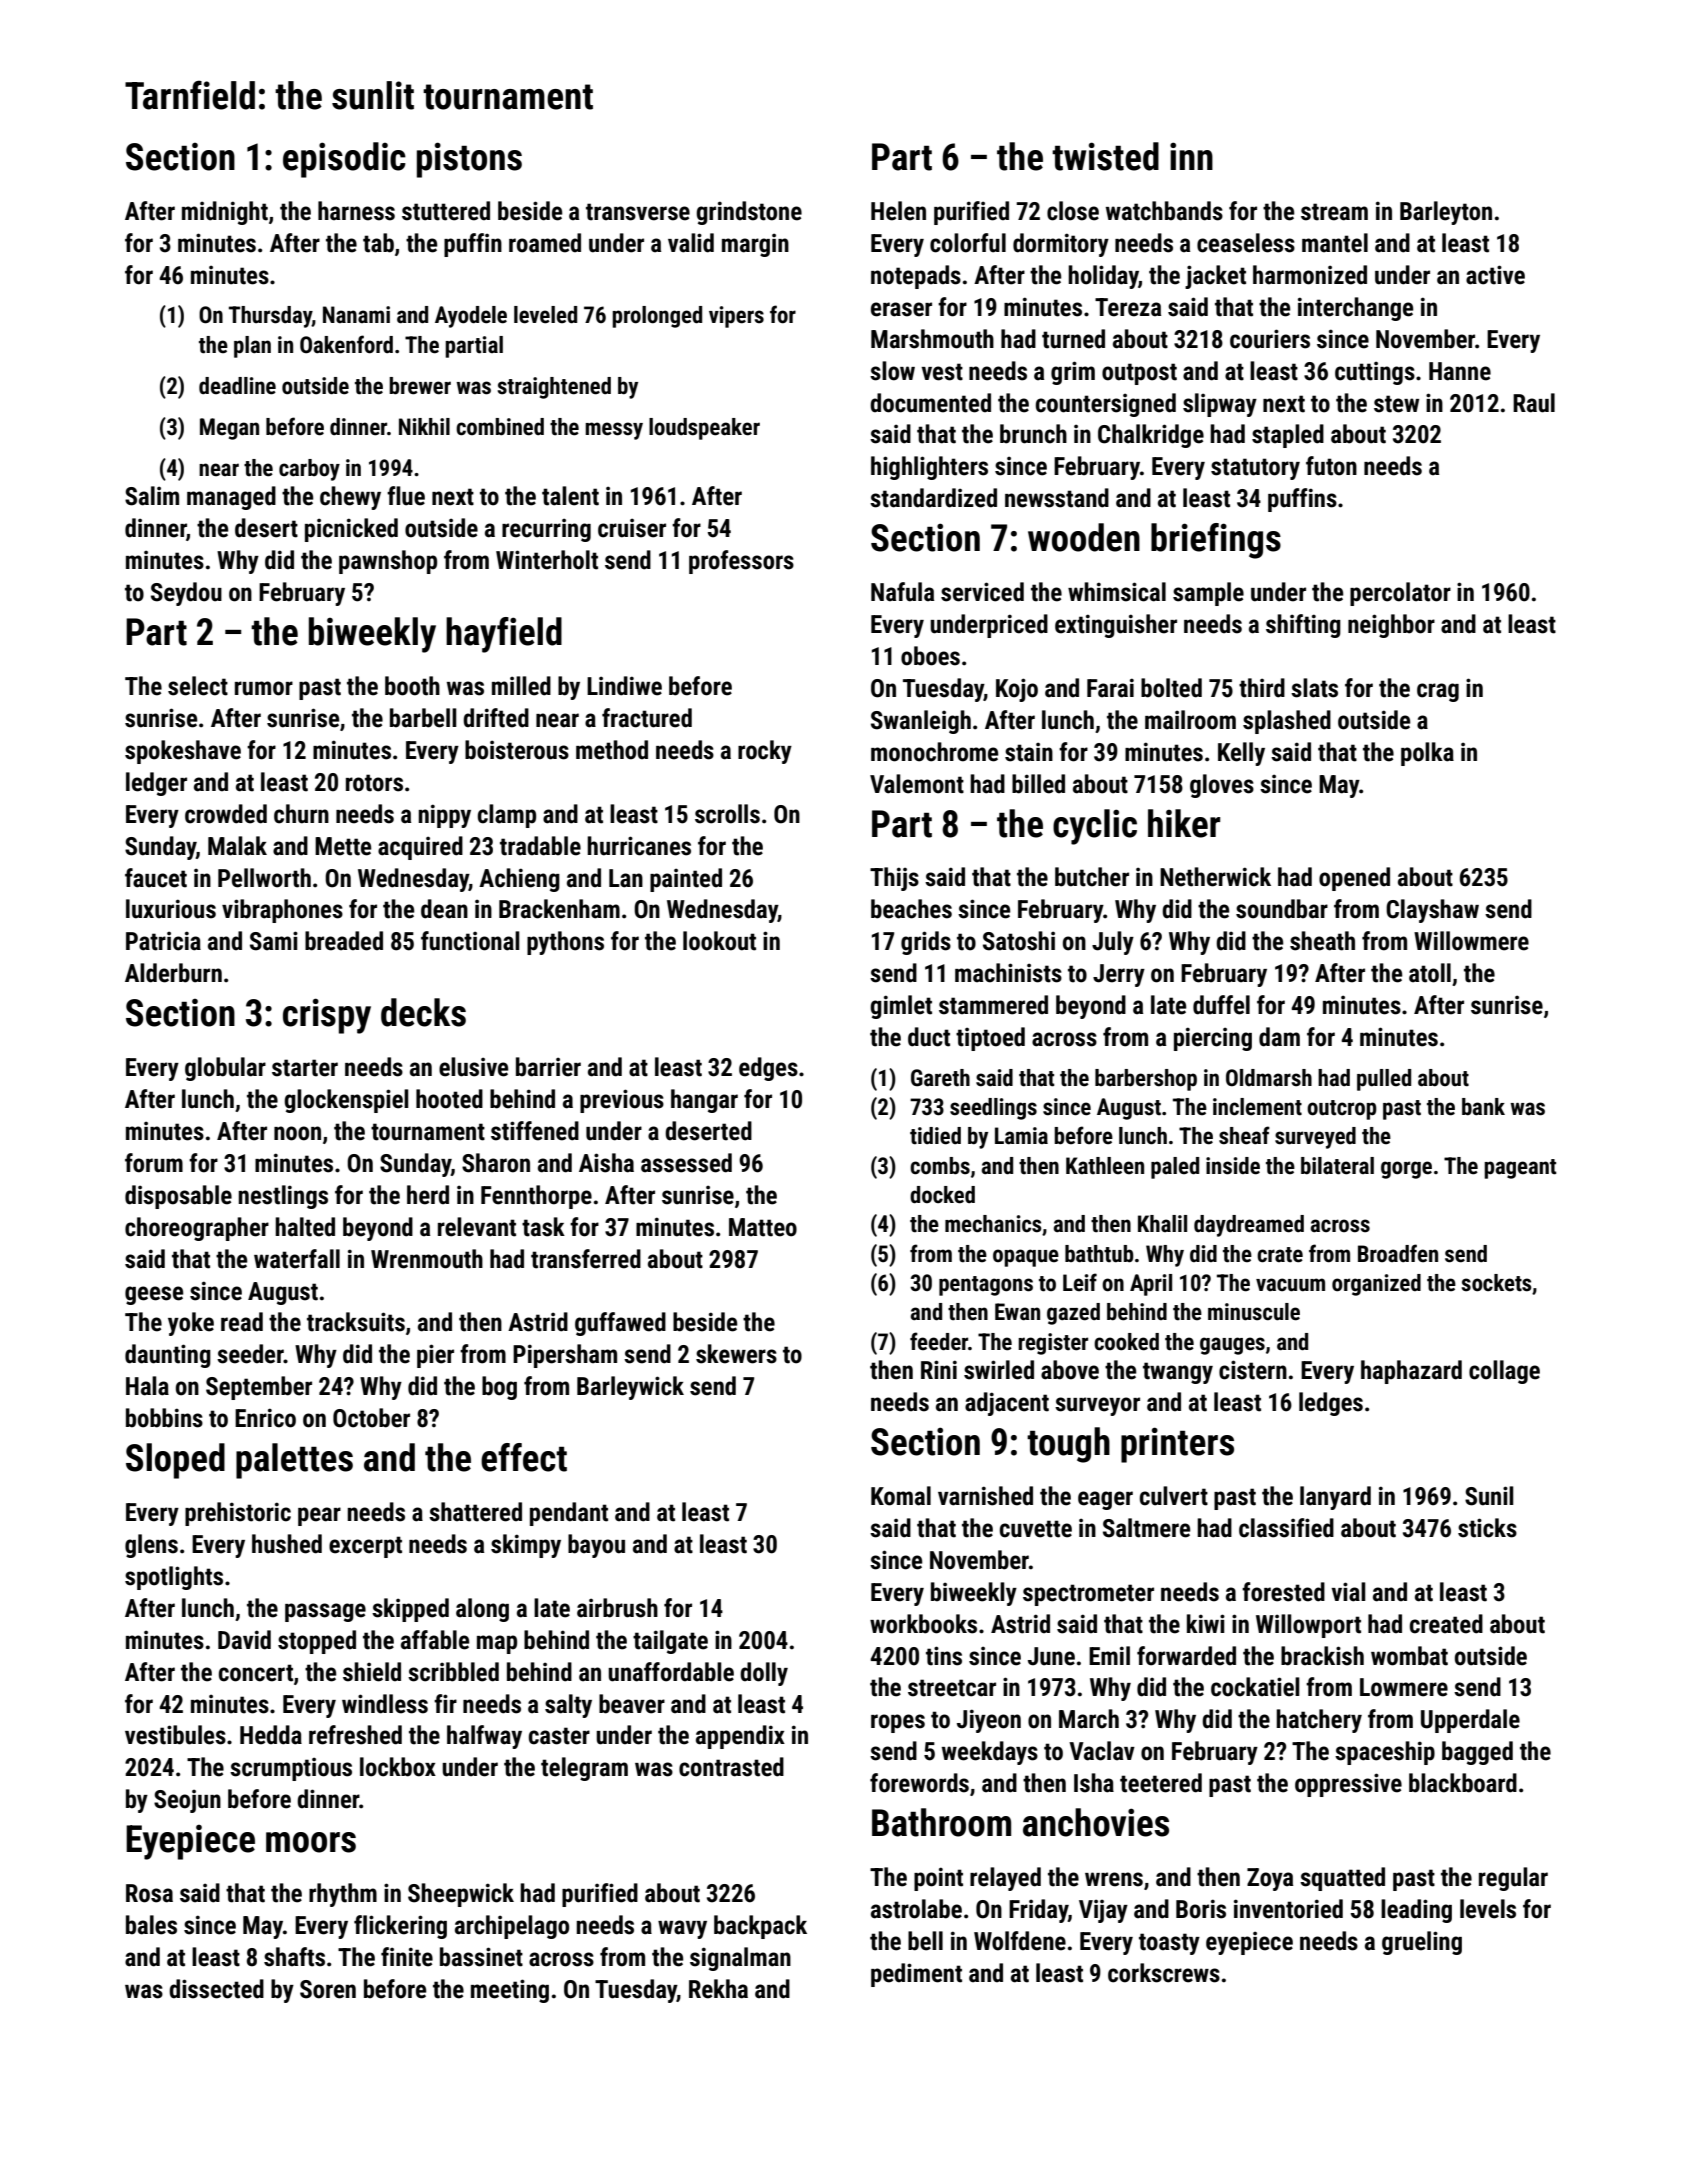  I want to click on grindstone, so click(749, 213).
